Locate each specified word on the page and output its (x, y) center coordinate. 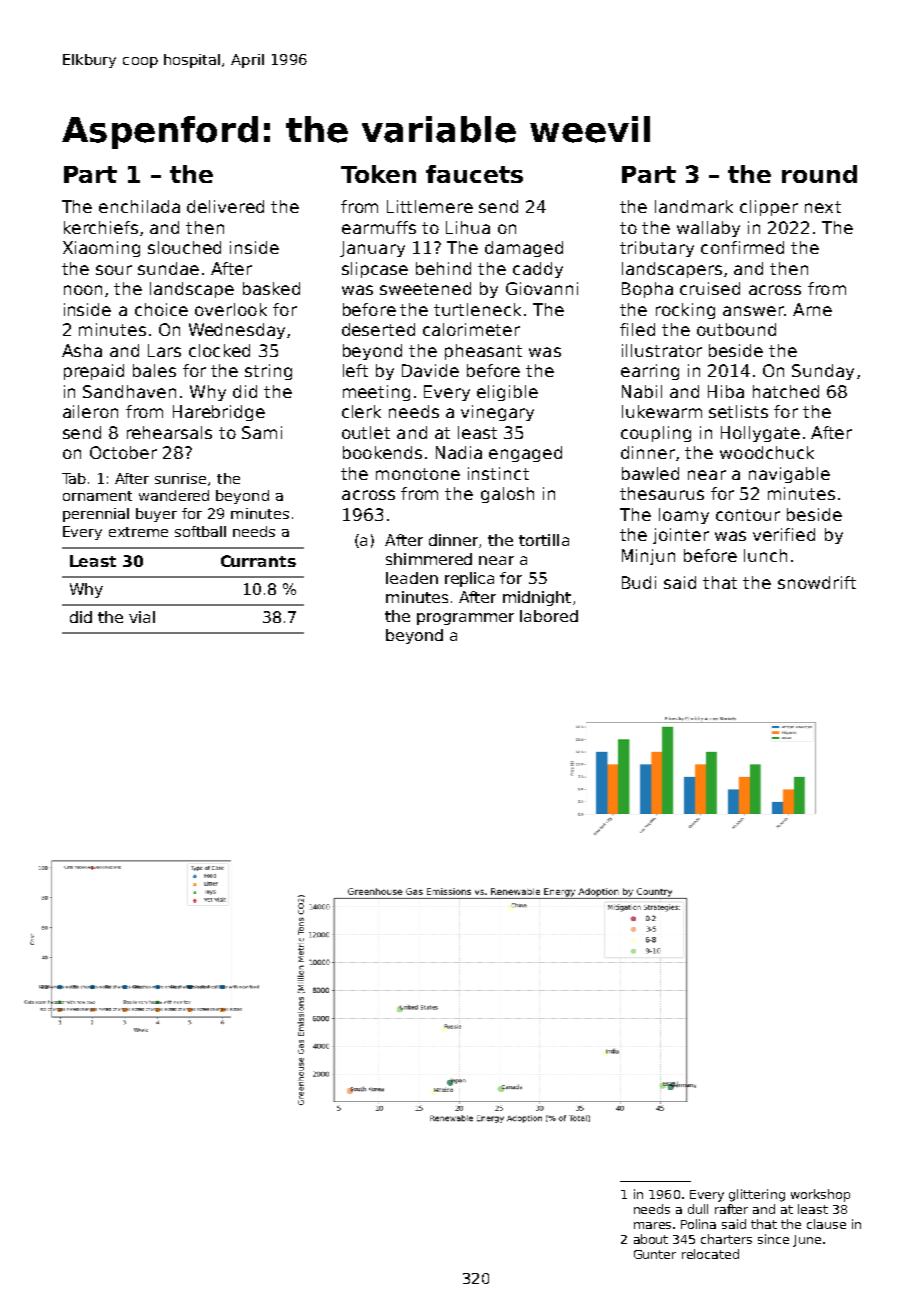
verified (784, 534)
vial (142, 617)
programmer (465, 619)
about (651, 1239)
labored (549, 616)
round (819, 174)
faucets (474, 174)
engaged (525, 454)
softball (200, 531)
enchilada (139, 206)
